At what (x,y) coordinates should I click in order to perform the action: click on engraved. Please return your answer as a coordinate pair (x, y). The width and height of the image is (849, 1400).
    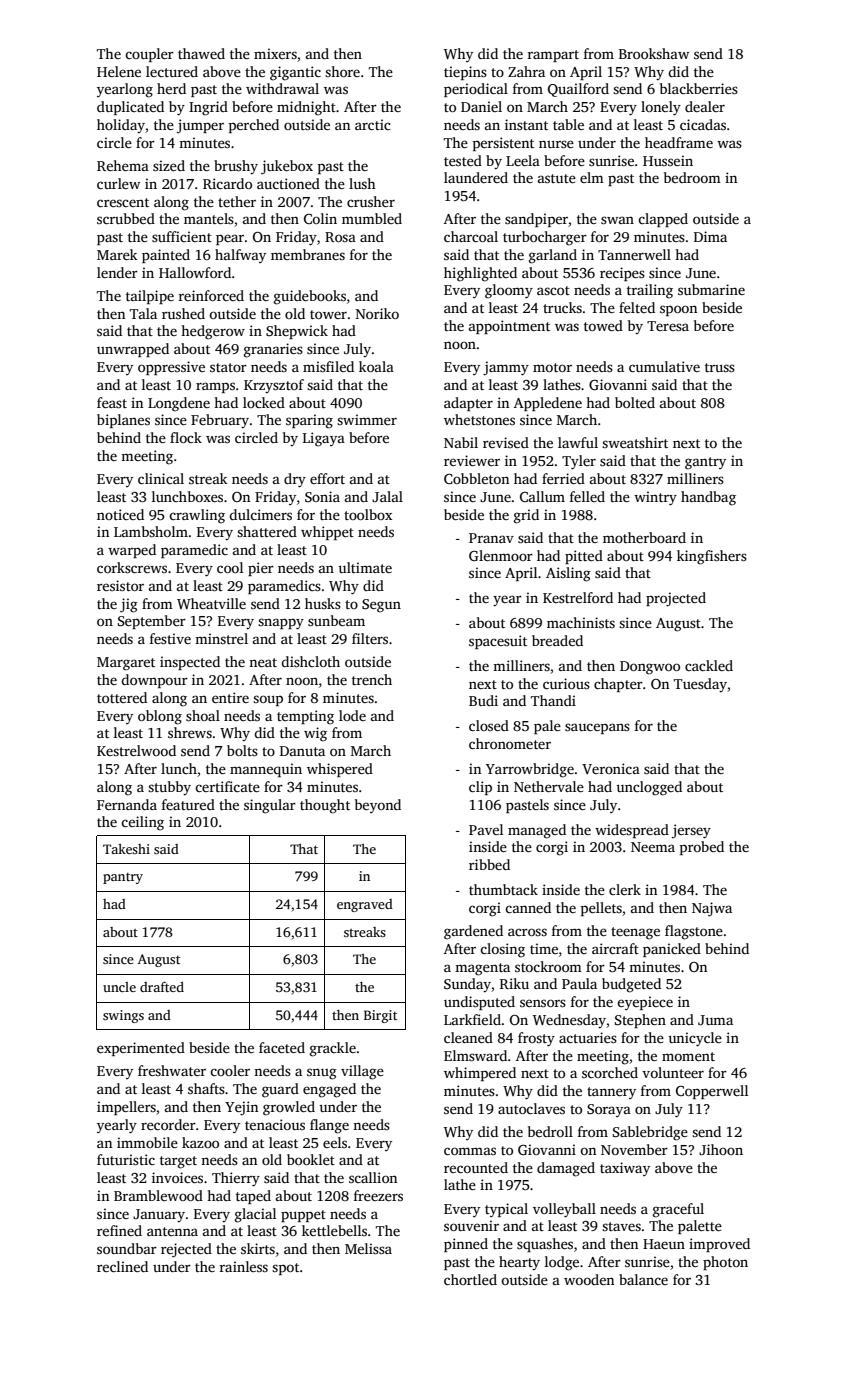
    Looking at the image, I should click on (365, 905).
